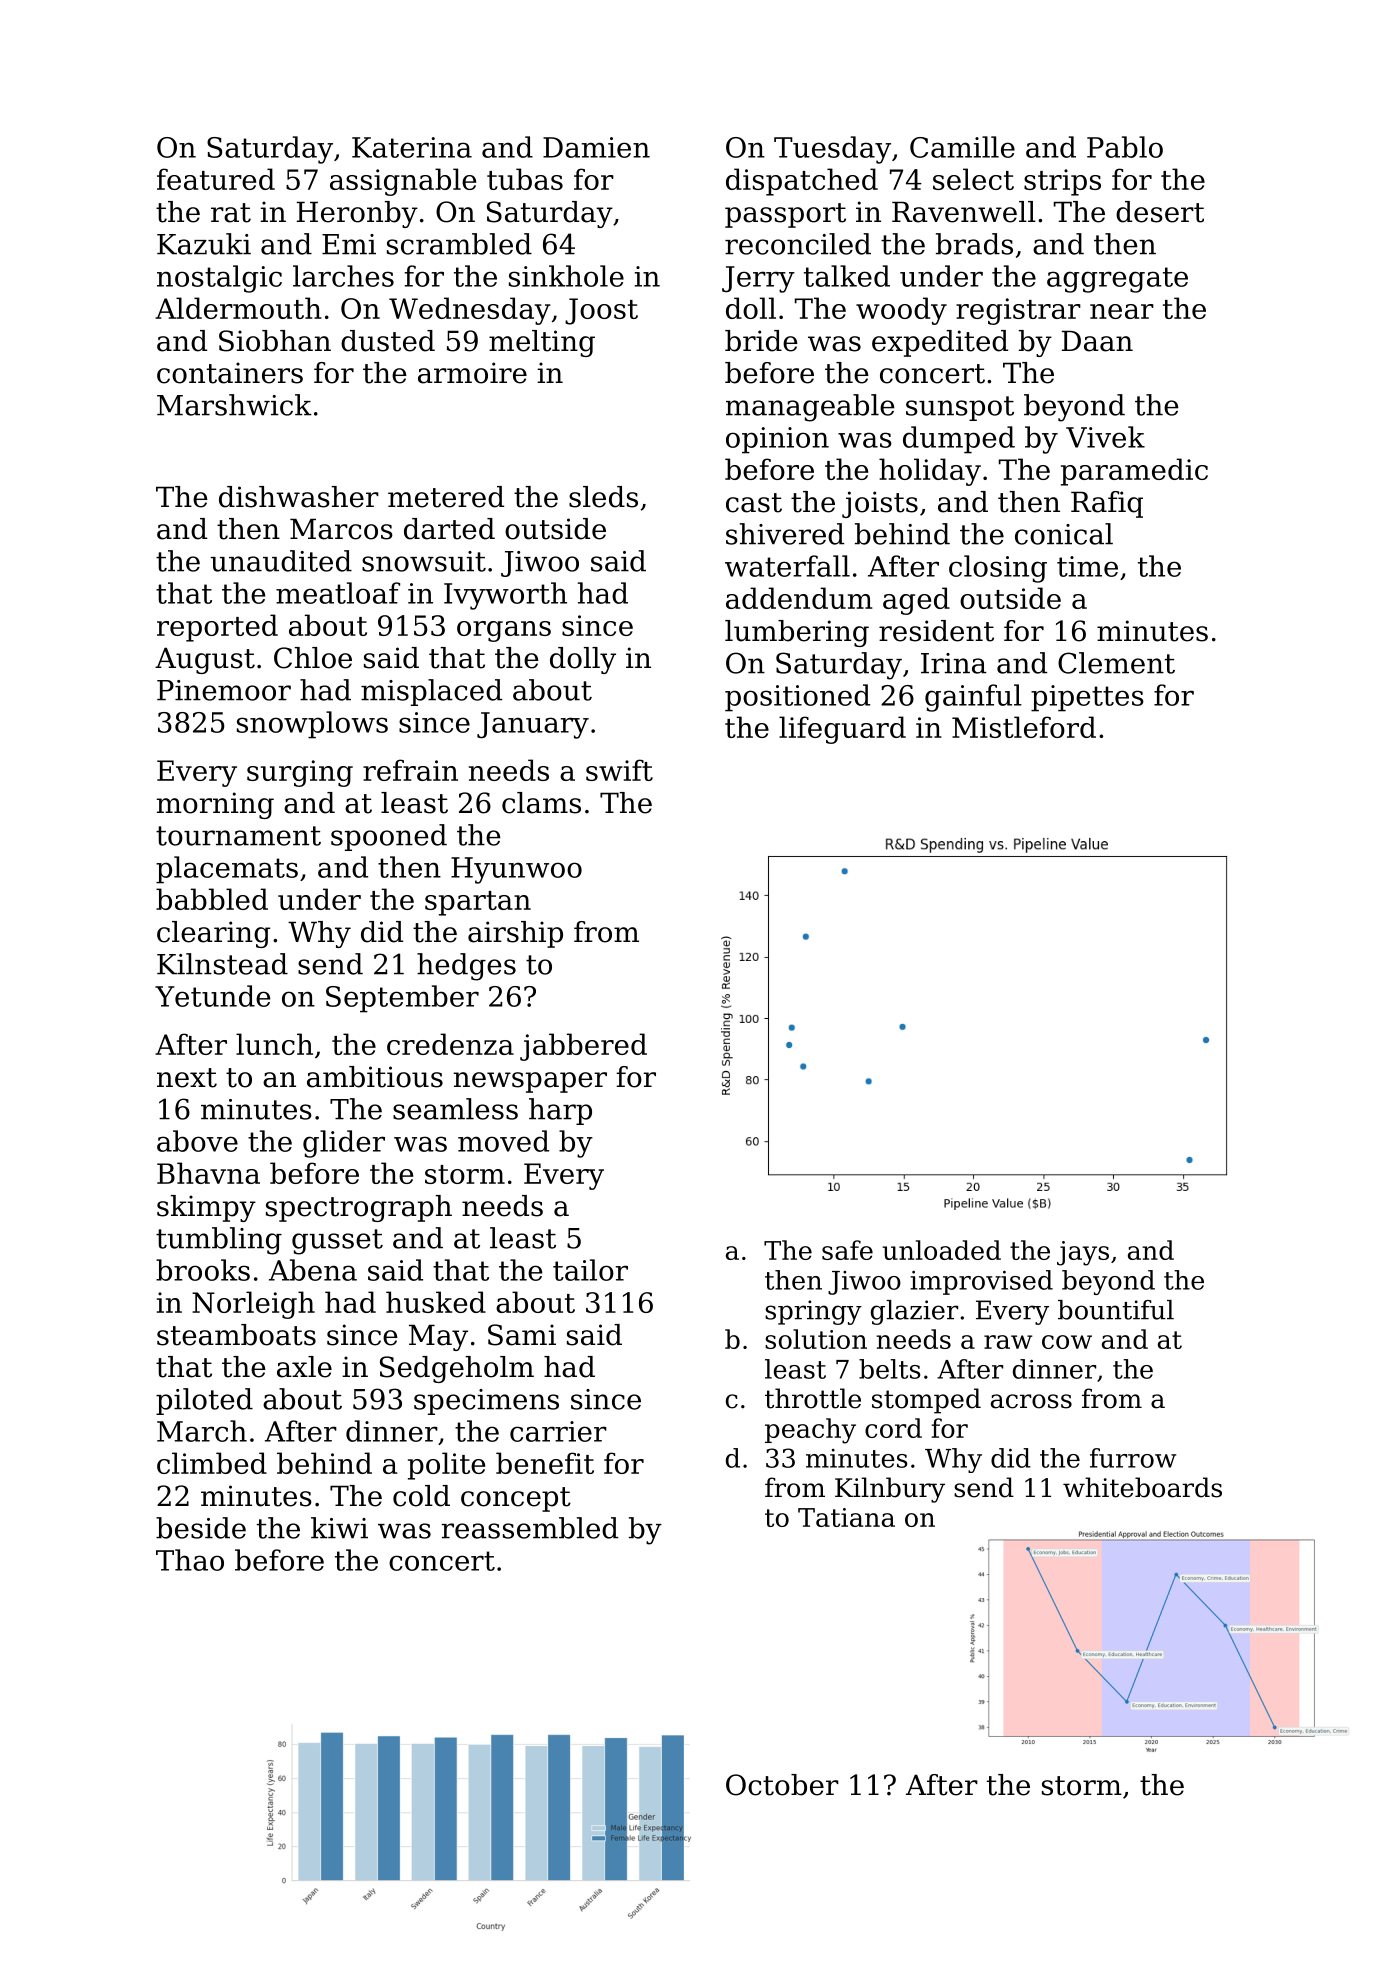 This screenshot has height=1969, width=1386. What do you see at coordinates (1125, 147) in the screenshot?
I see `Pablo` at bounding box center [1125, 147].
